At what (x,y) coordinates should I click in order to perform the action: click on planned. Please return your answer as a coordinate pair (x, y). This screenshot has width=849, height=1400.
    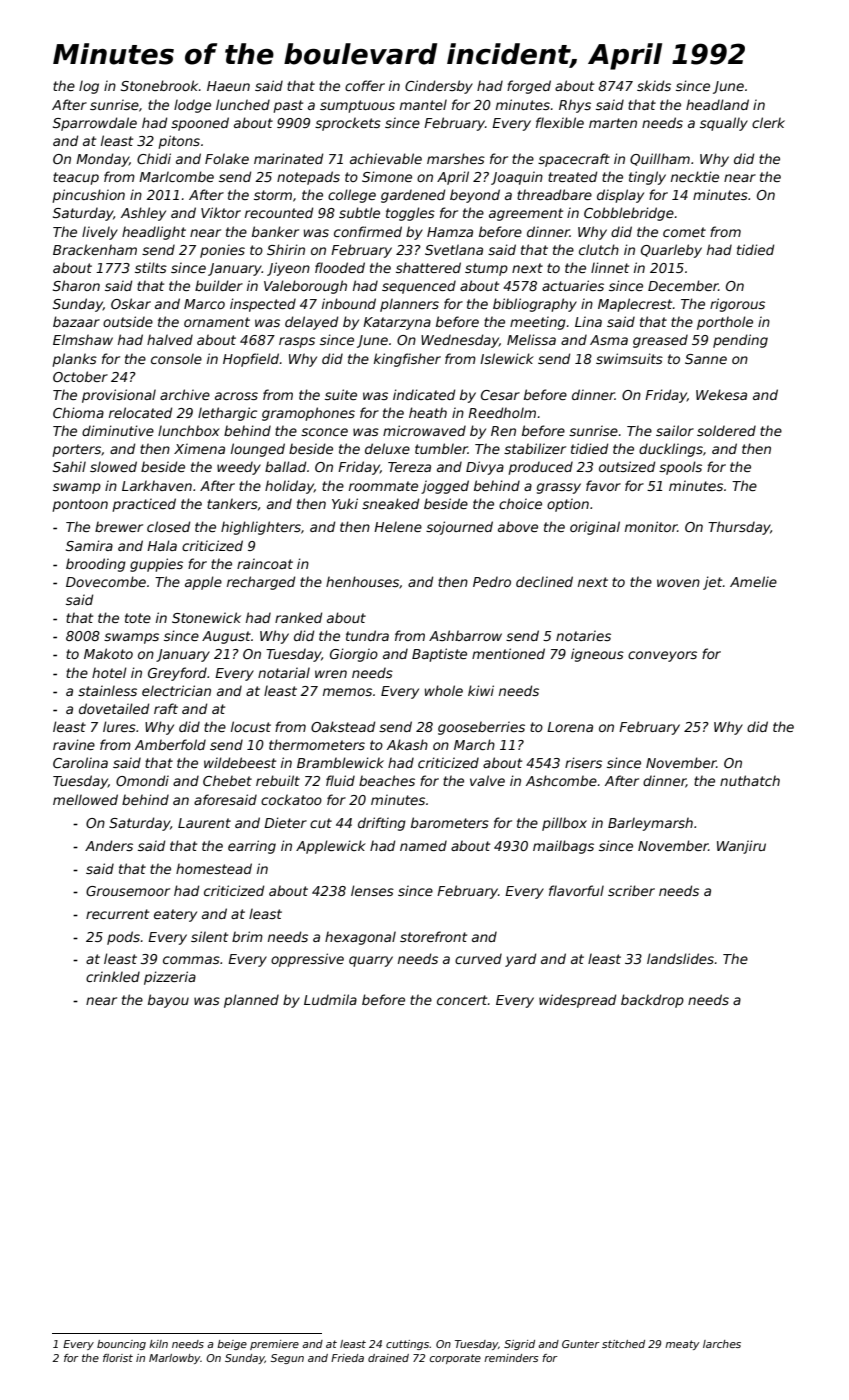
    Looking at the image, I should click on (251, 1001).
